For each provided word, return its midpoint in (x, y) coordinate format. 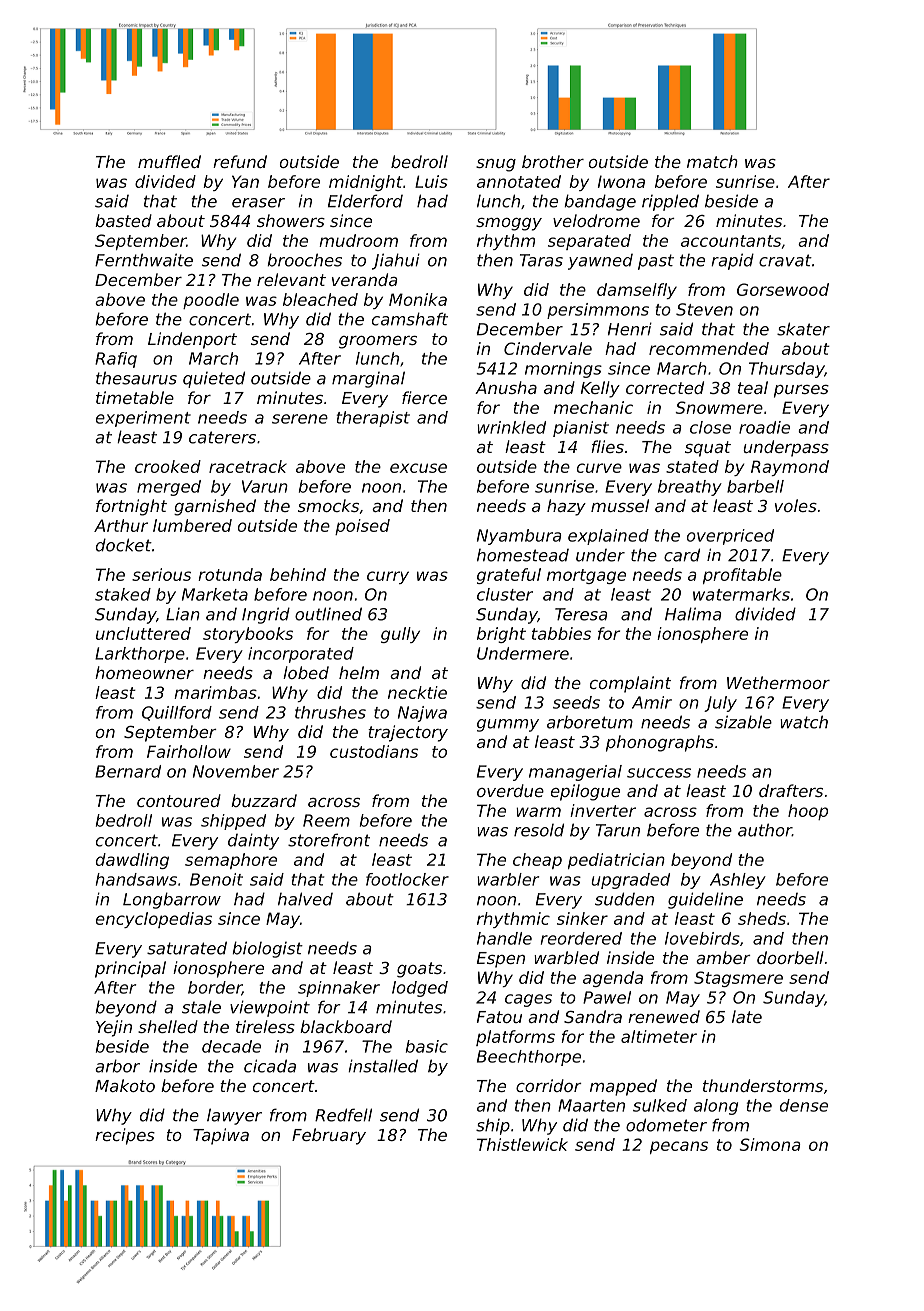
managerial (575, 773)
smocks (328, 505)
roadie (764, 427)
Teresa (581, 614)
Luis (431, 181)
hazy (566, 507)
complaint (630, 684)
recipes (125, 1136)
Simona (770, 1144)
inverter (603, 810)
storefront (329, 840)
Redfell (343, 1115)
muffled (169, 161)
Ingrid (266, 615)
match (712, 161)
